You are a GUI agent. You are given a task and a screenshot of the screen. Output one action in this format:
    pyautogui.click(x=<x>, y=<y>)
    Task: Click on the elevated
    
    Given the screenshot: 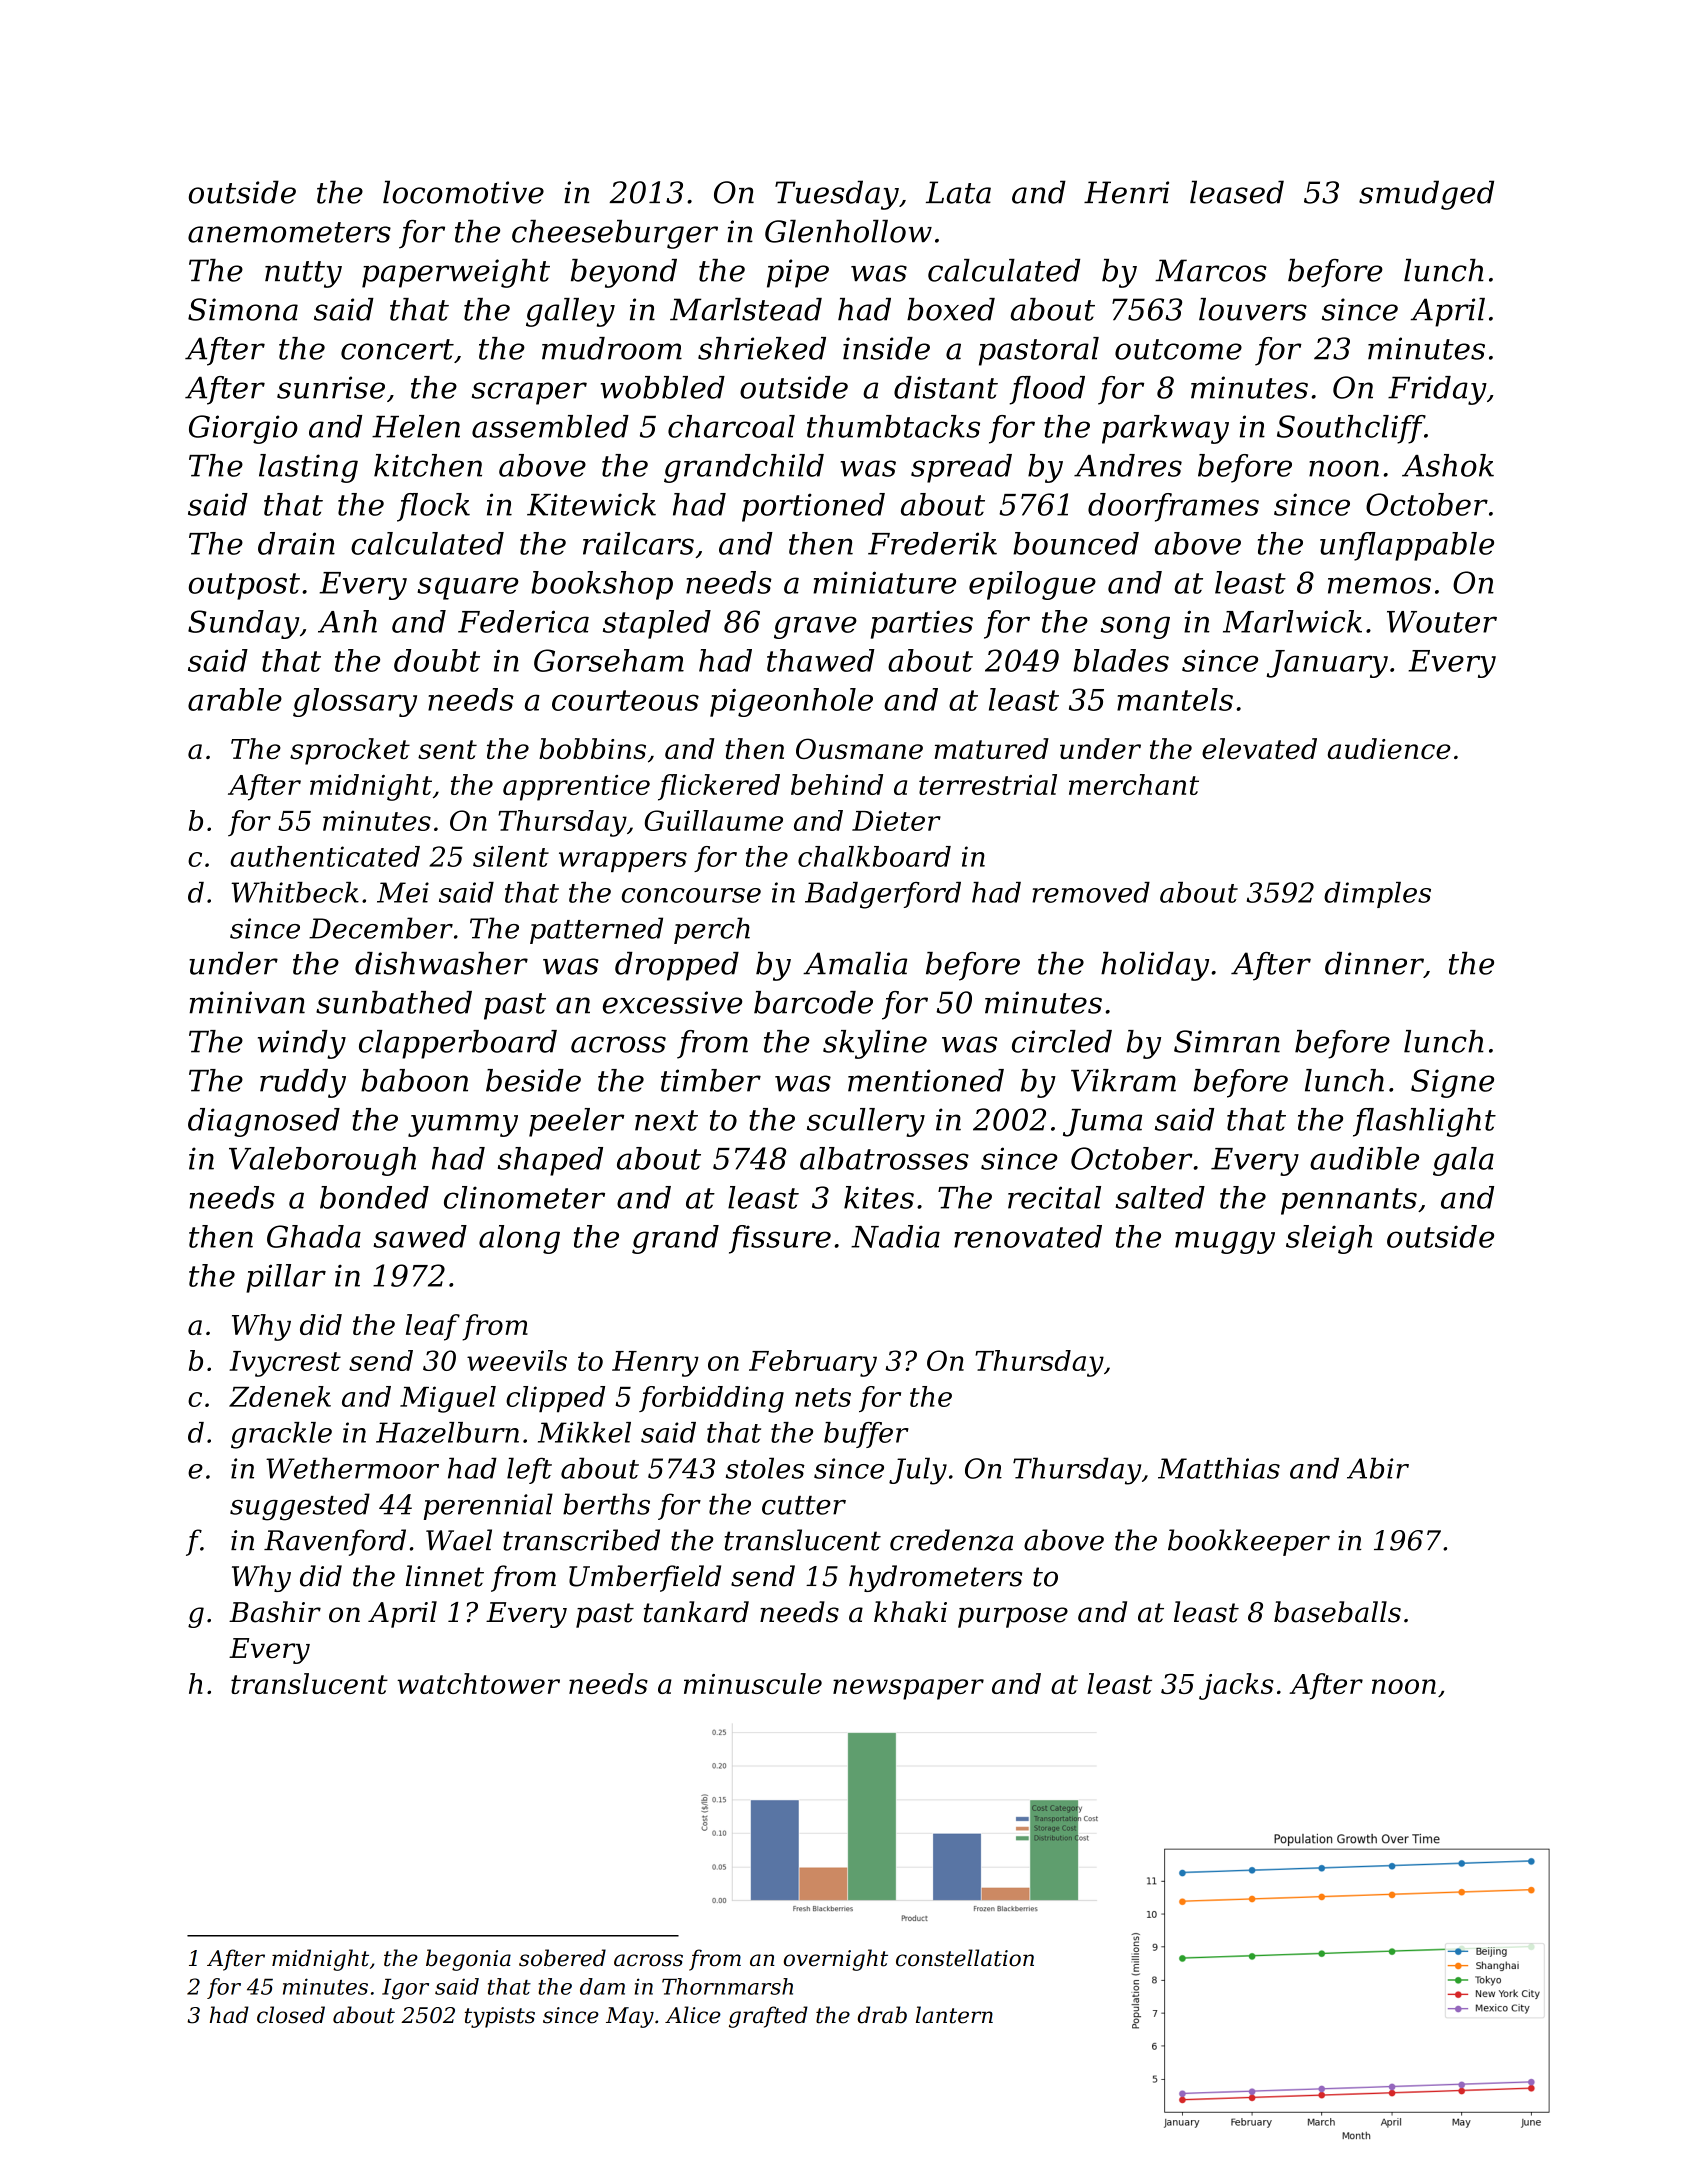 What is the action you would take?
    pyautogui.click(x=1259, y=748)
